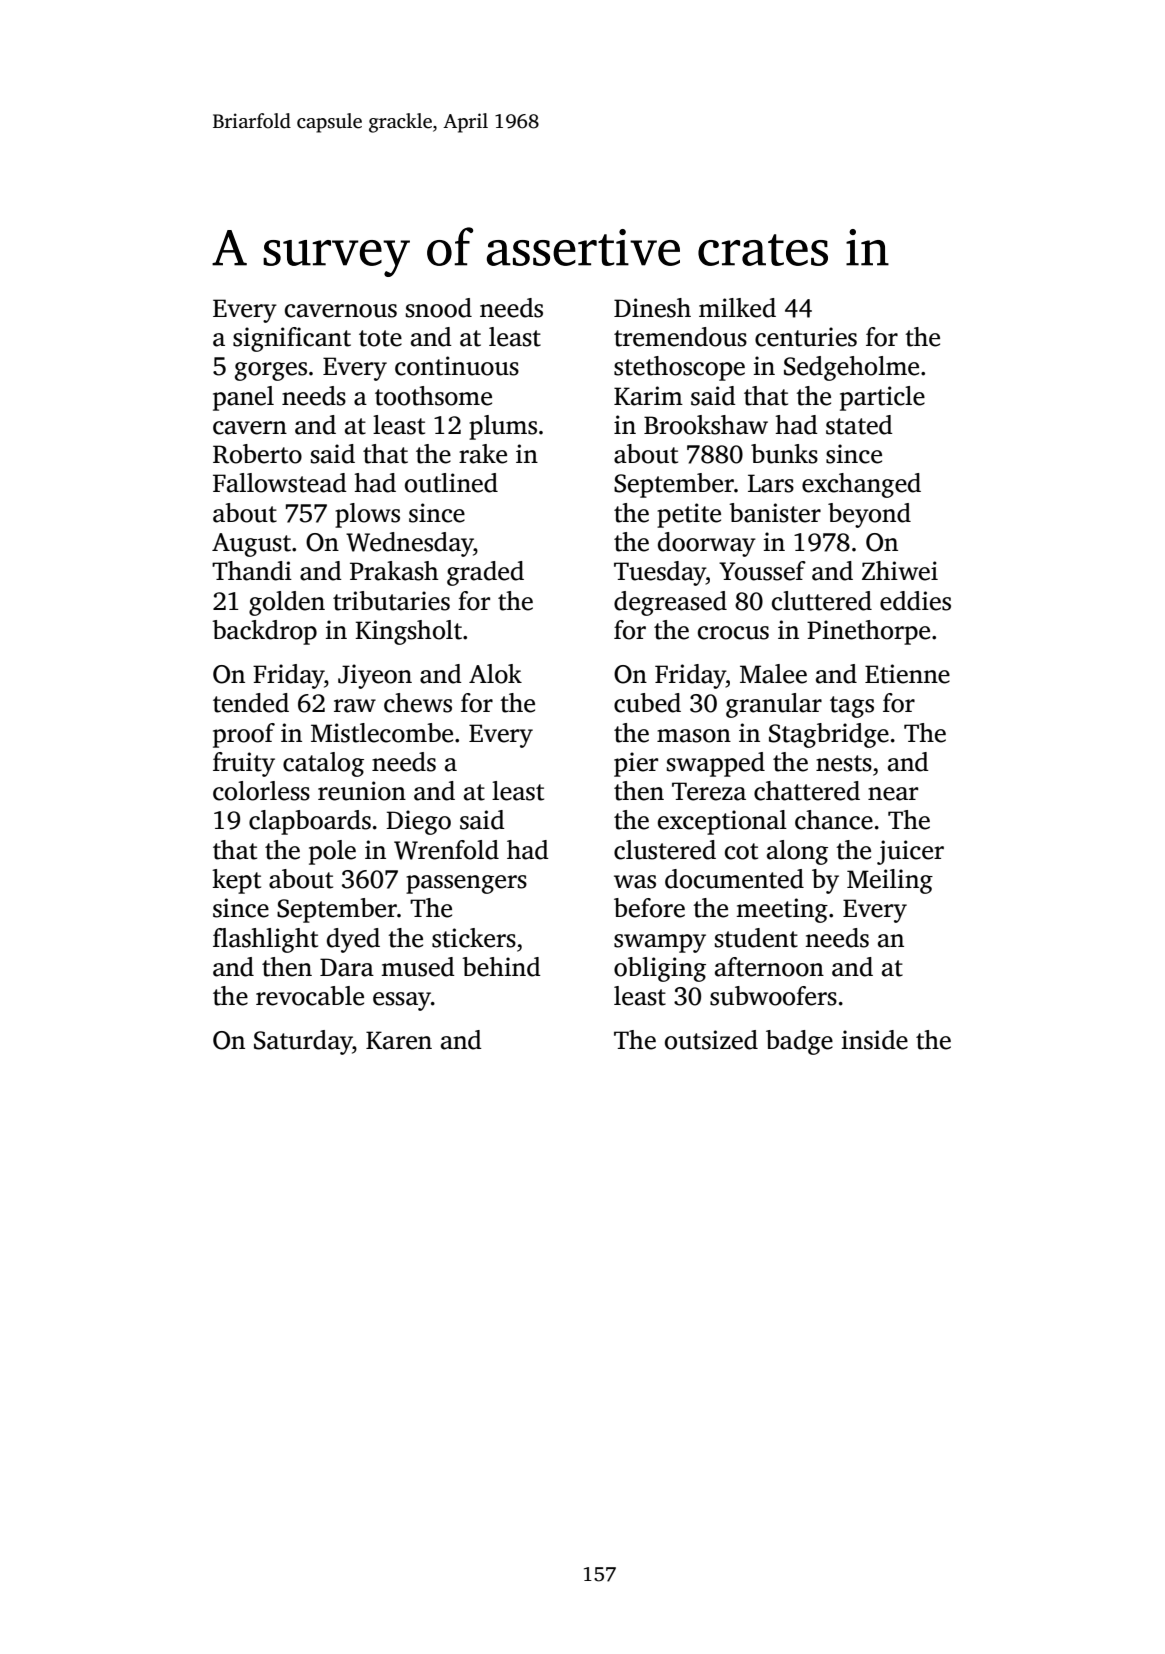 The height and width of the screenshot is (1654, 1165). What do you see at coordinates (457, 366) in the screenshot?
I see `continuous` at bounding box center [457, 366].
